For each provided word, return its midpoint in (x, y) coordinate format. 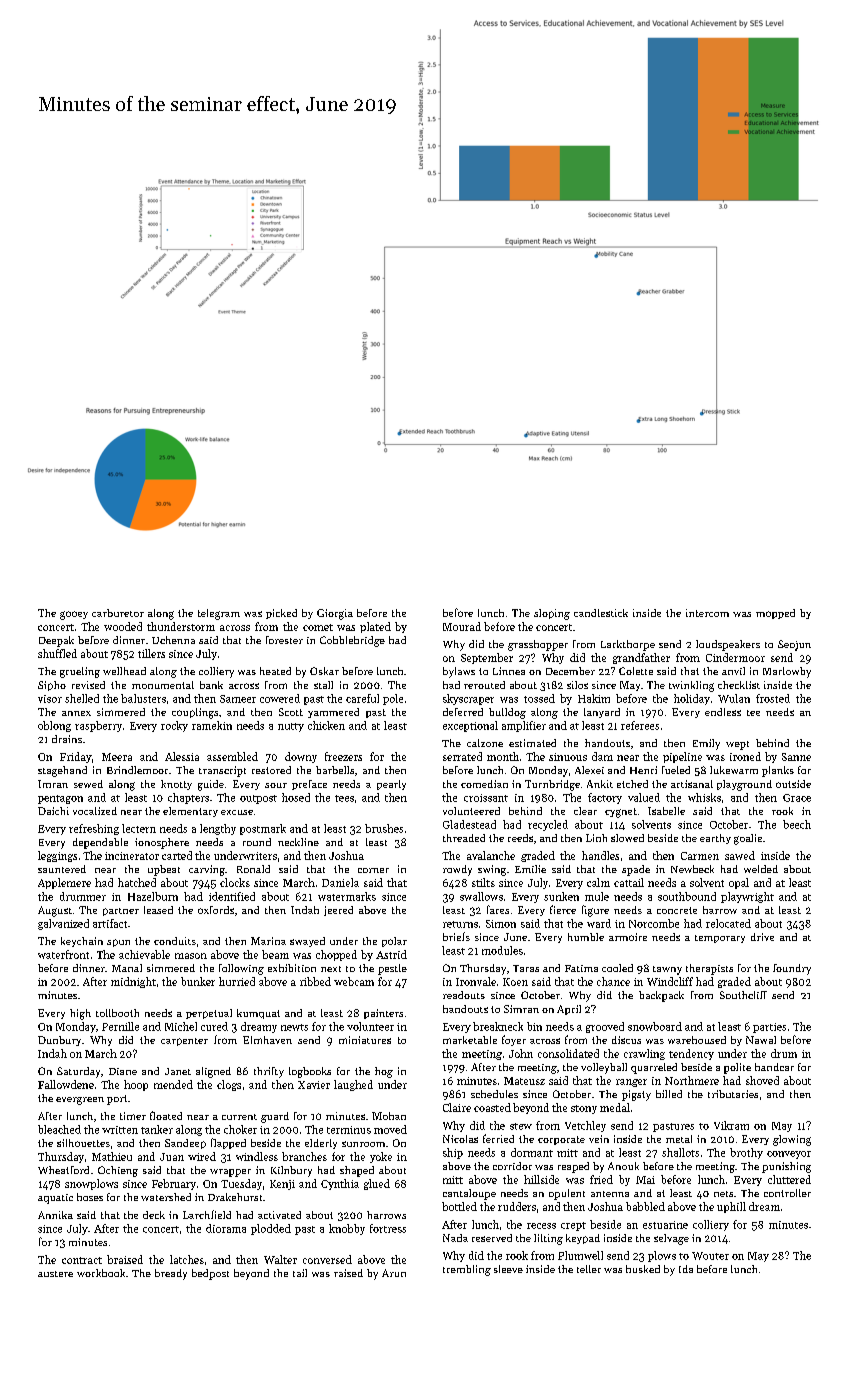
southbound (687, 896)
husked (643, 1269)
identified (232, 896)
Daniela (340, 882)
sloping (552, 614)
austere (55, 1274)
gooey (74, 615)
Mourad (462, 626)
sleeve (508, 1269)
